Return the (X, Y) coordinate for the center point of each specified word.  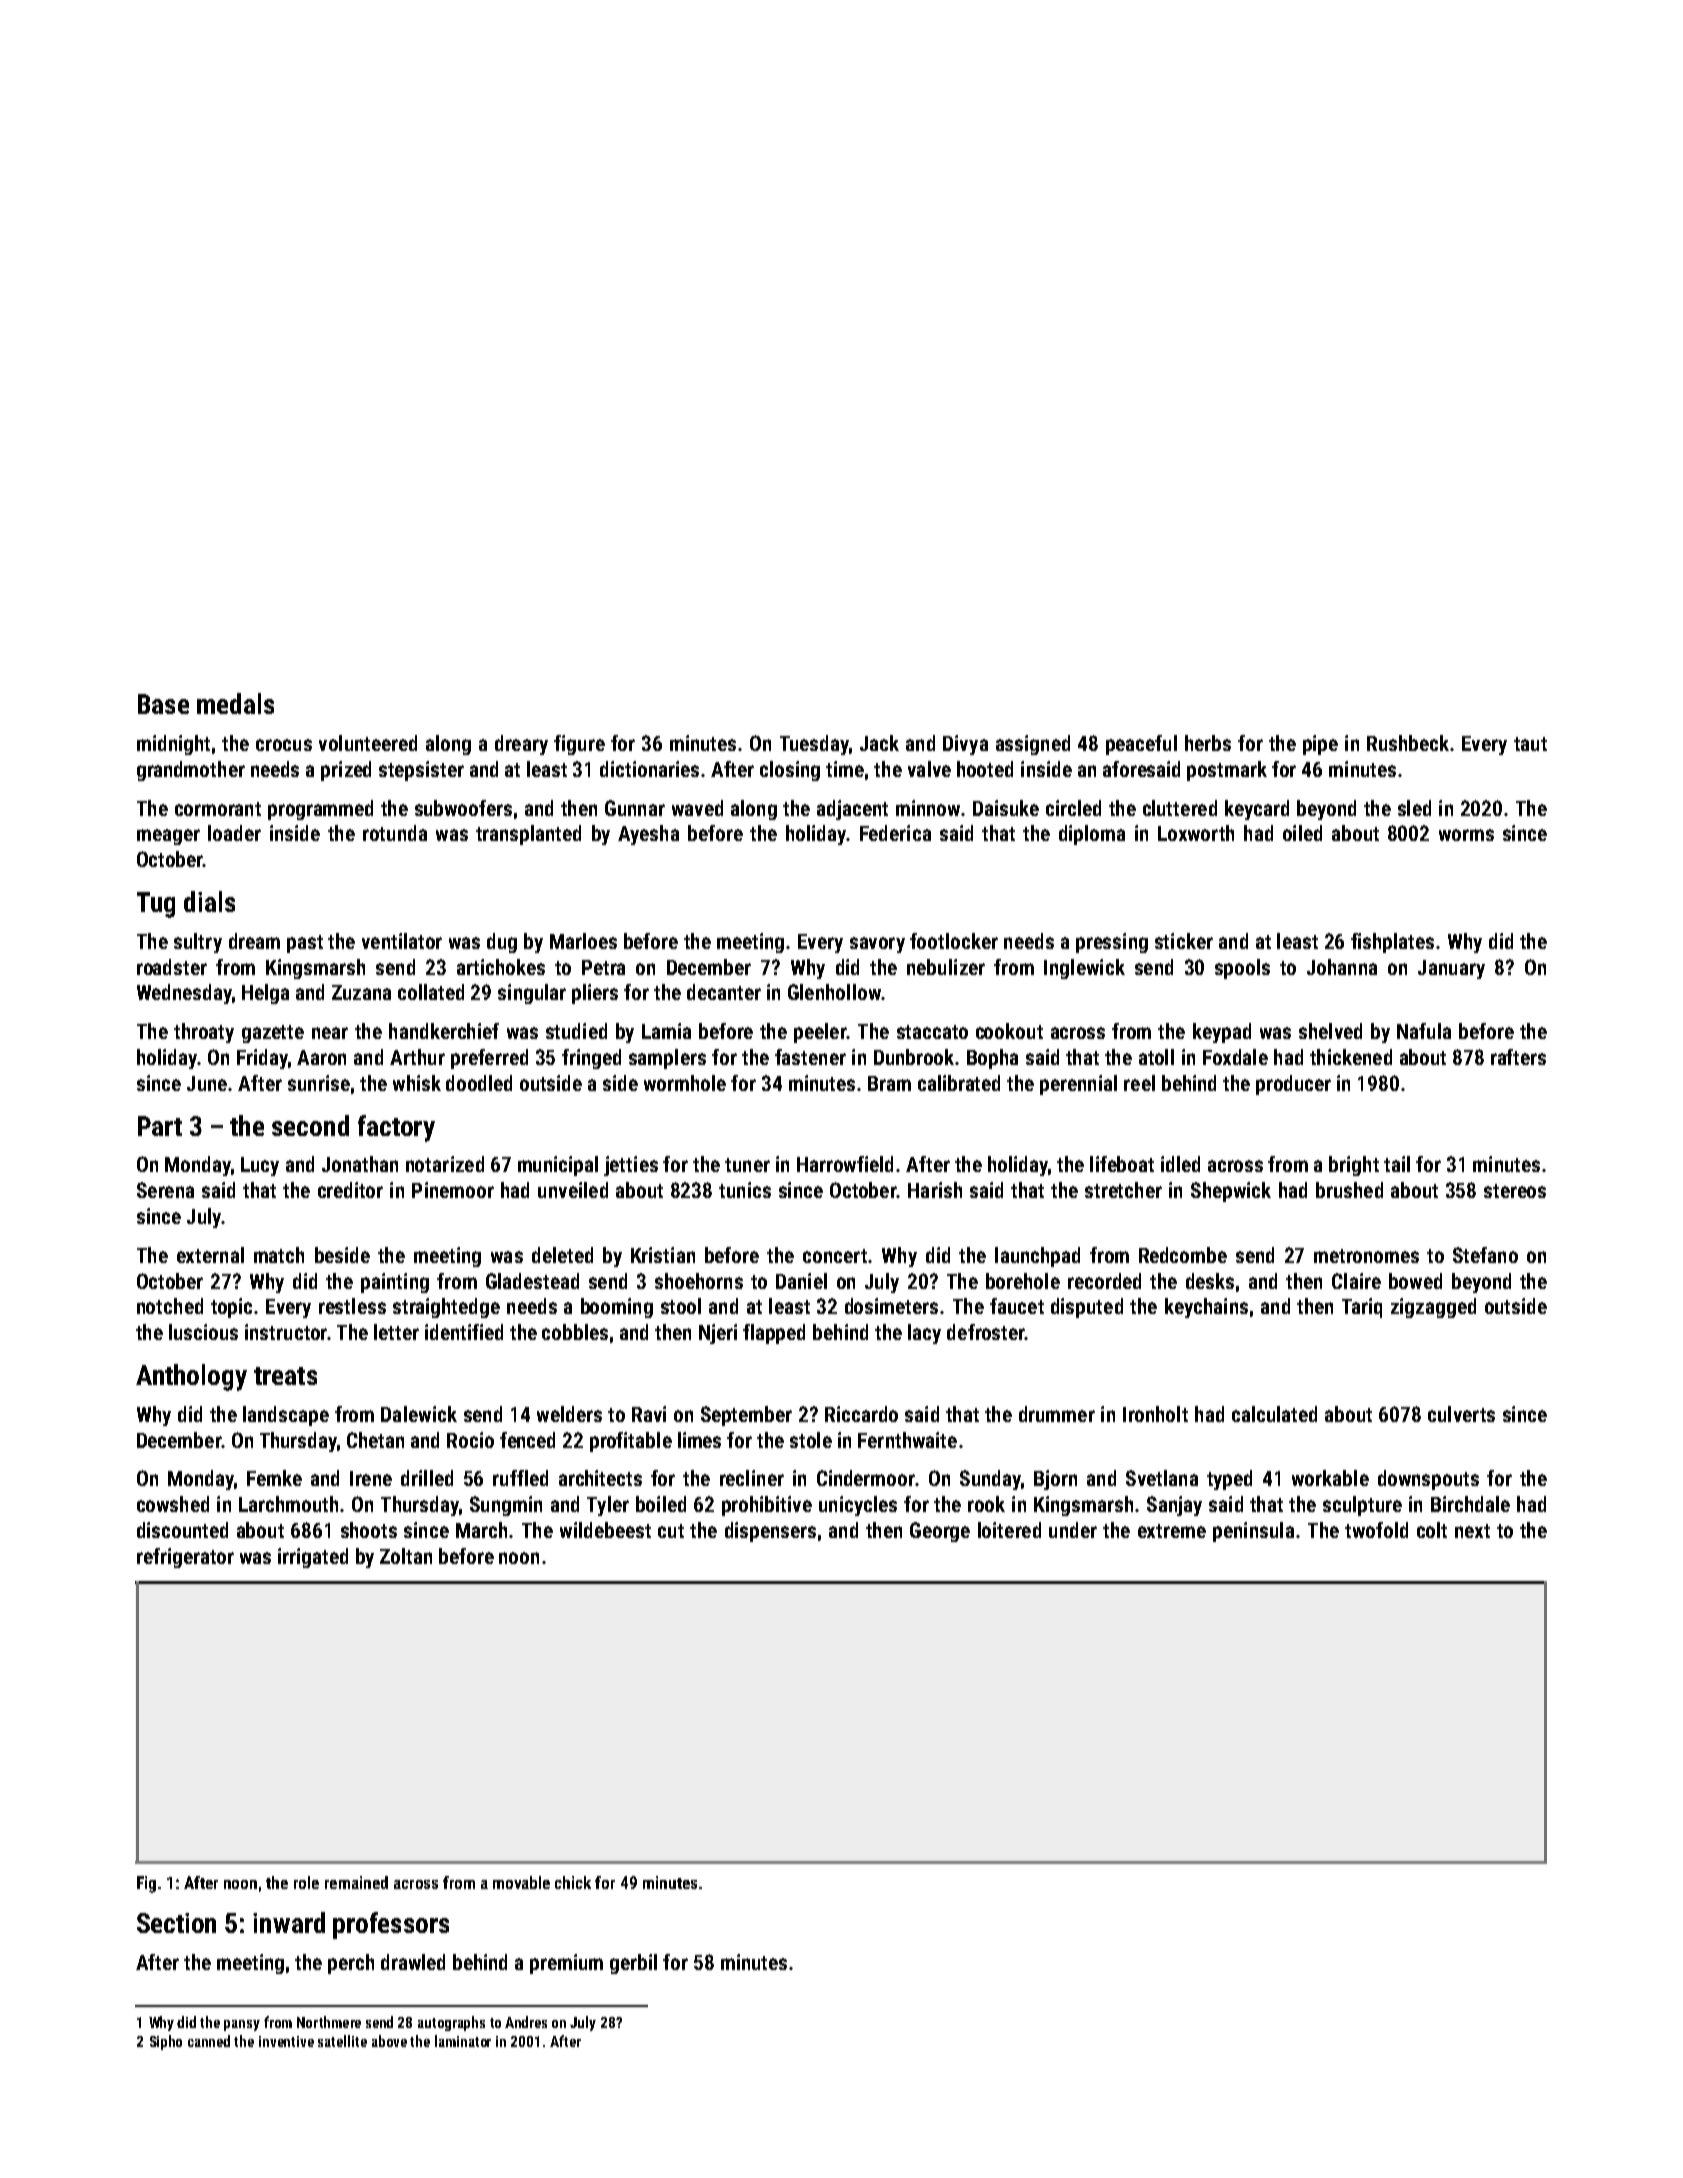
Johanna (1342, 967)
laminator (463, 2041)
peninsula (1253, 1532)
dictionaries (649, 769)
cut (671, 1531)
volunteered (368, 743)
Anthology (191, 1377)
